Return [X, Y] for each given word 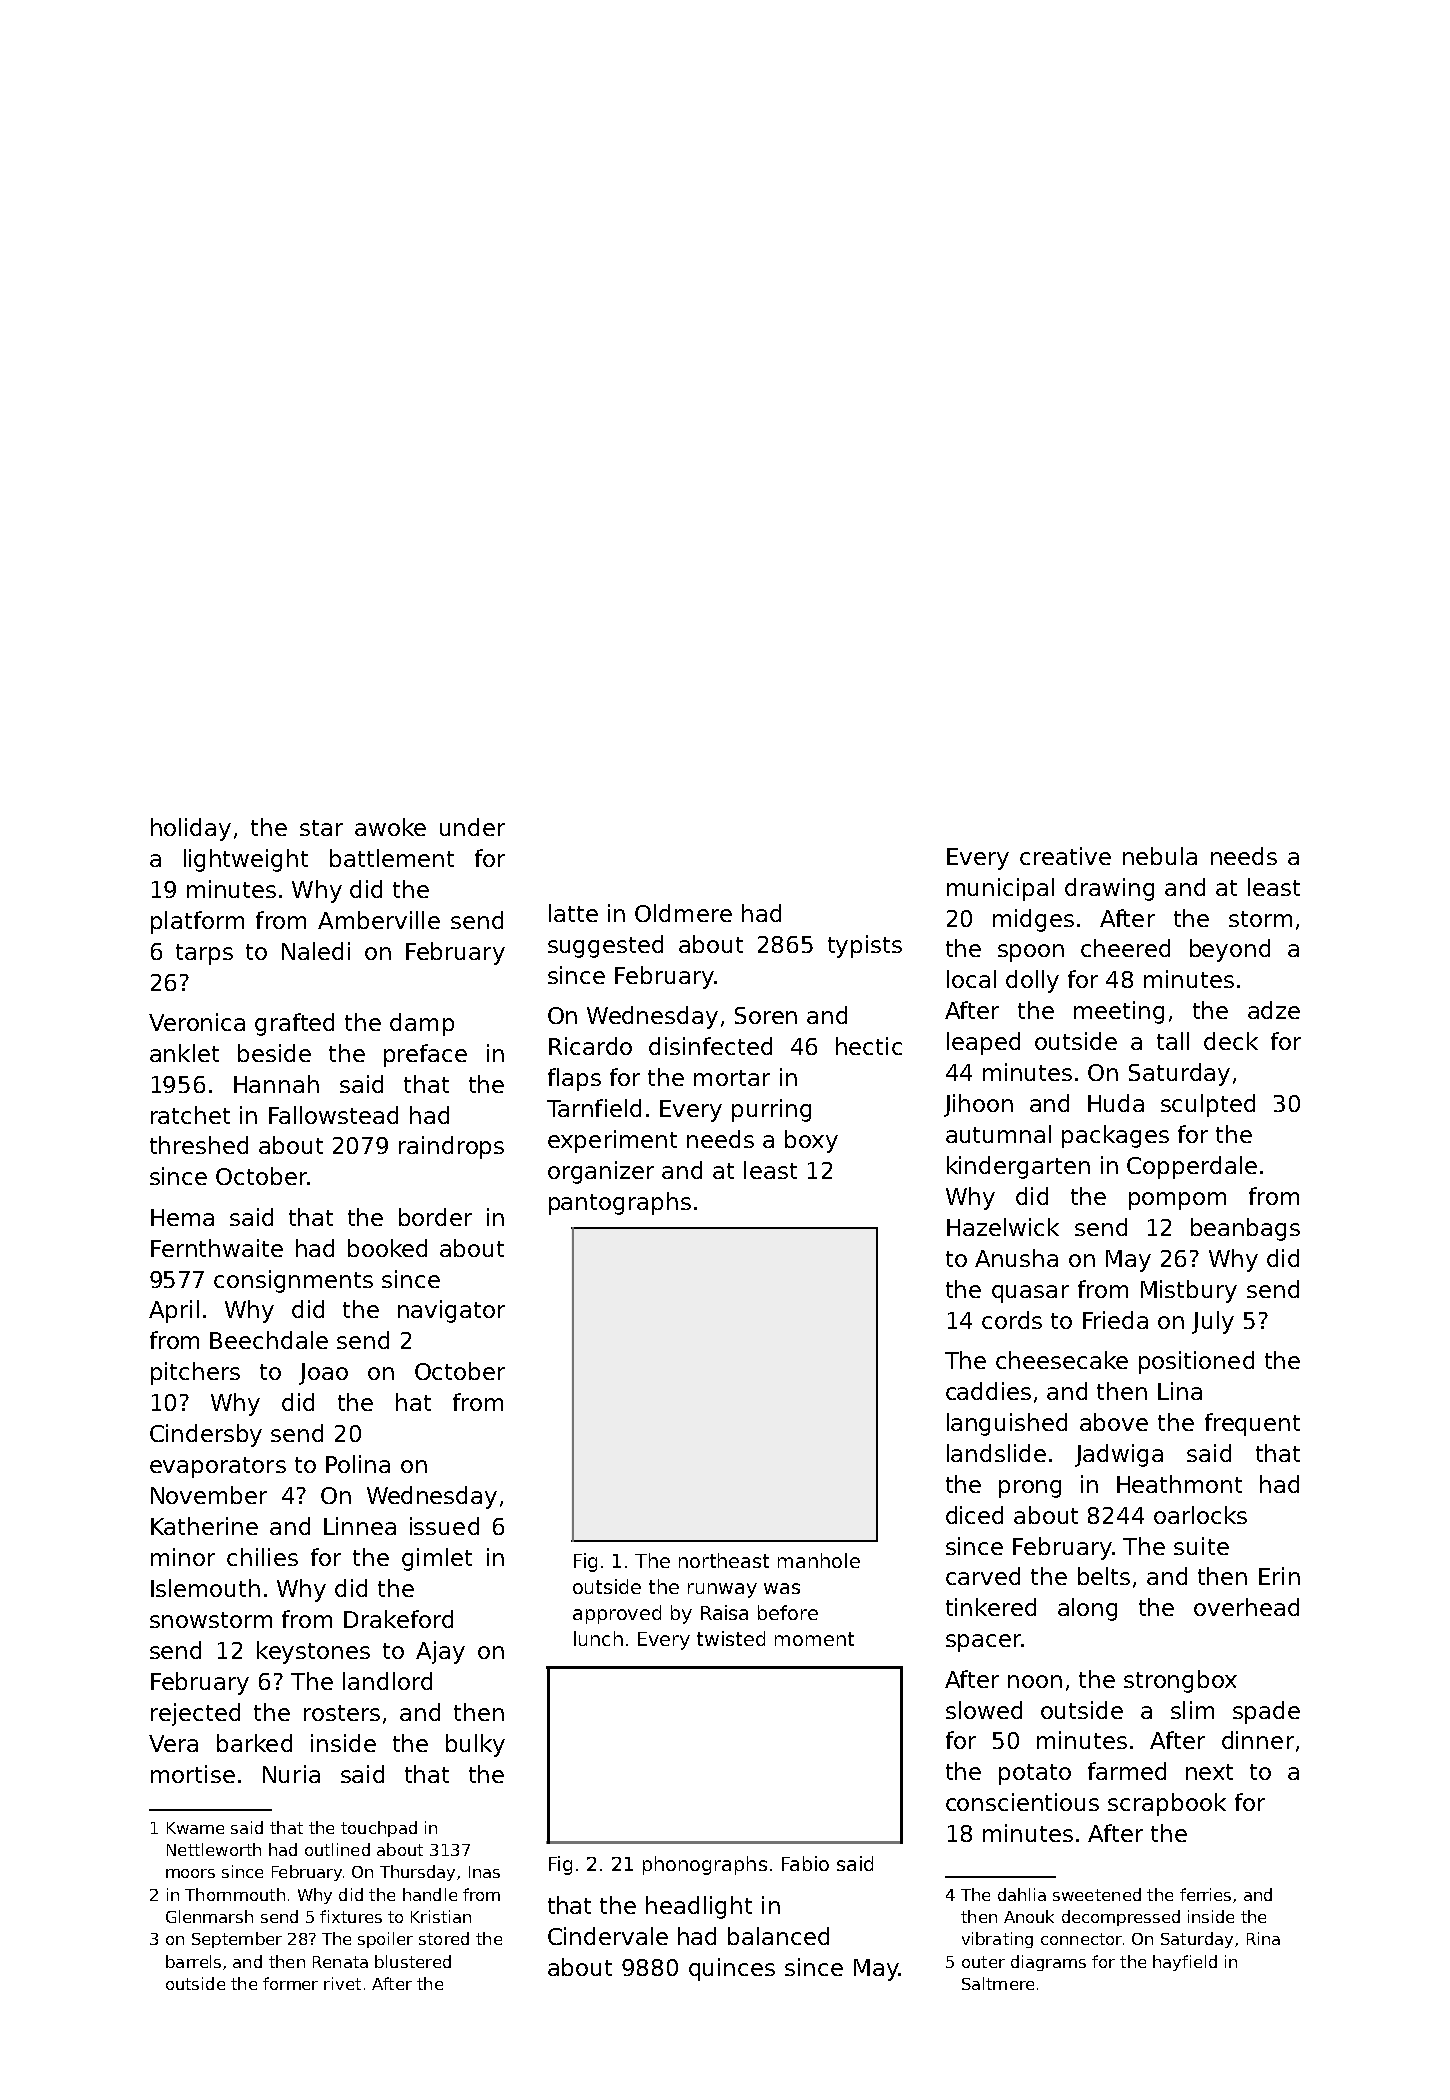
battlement [392, 858]
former [290, 1983]
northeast [724, 1560]
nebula [1160, 856]
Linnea [360, 1526]
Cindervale [608, 1936]
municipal [1000, 889]
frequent [1252, 1424]
